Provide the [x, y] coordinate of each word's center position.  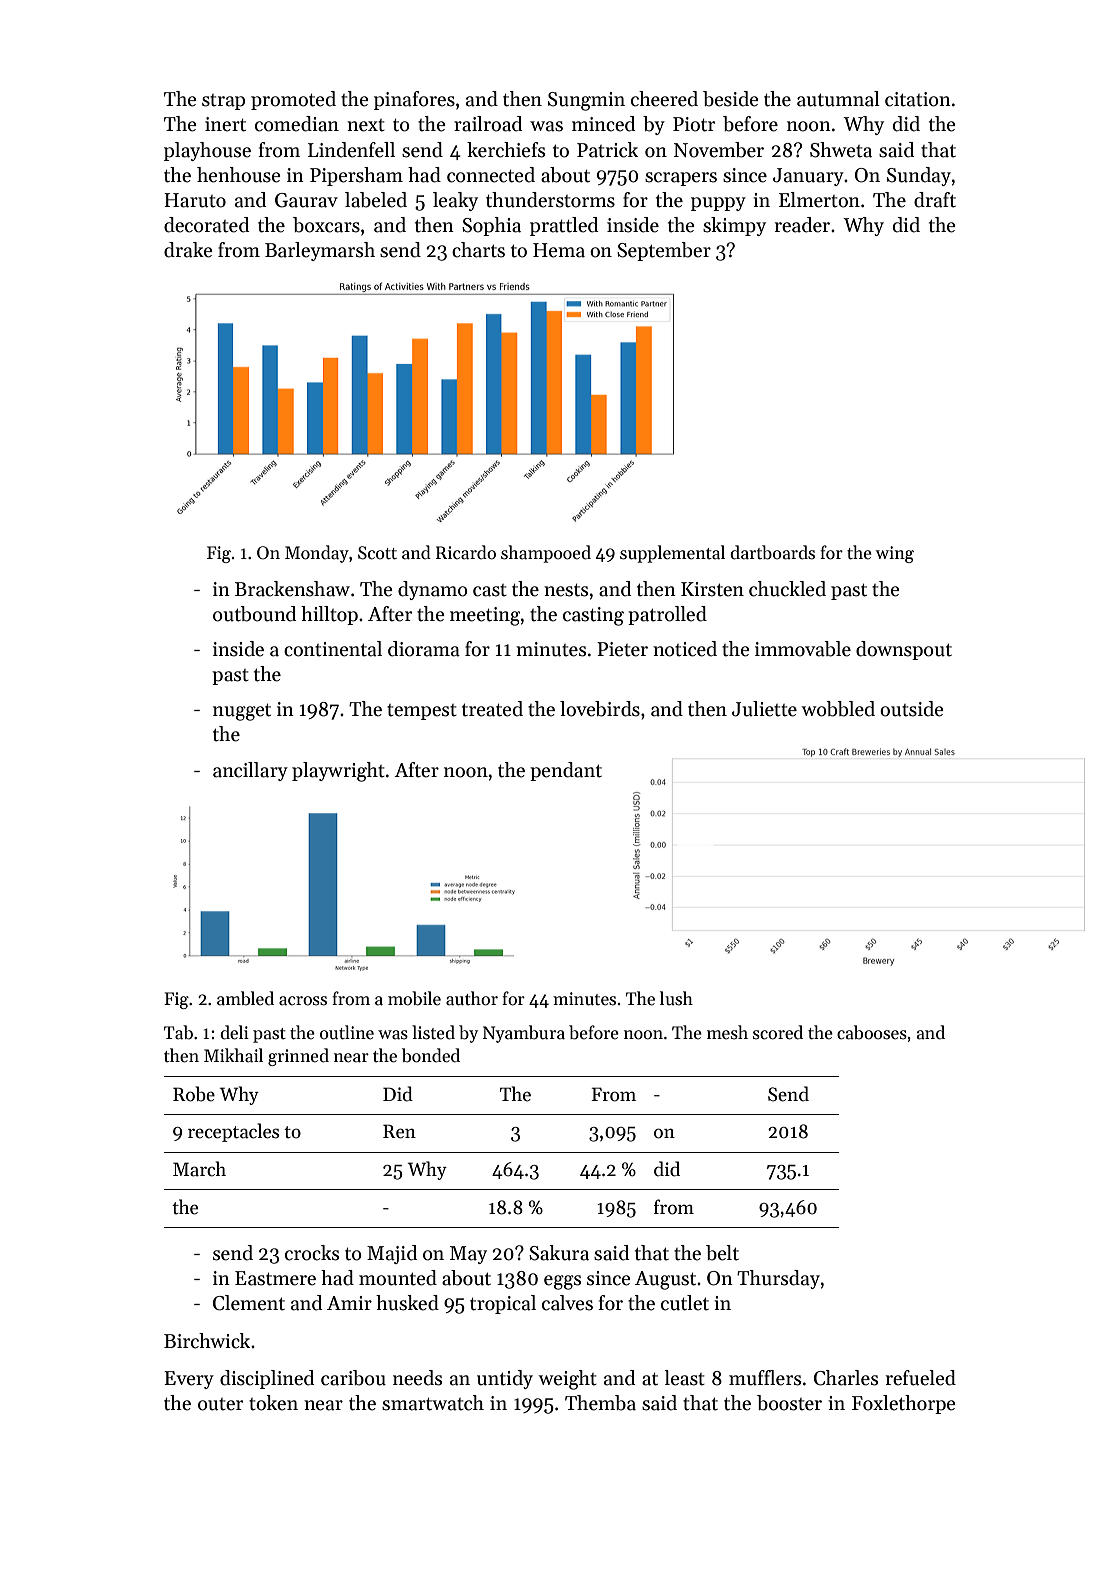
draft [935, 200]
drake [188, 250]
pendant [566, 771]
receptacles [233, 1132]
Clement [249, 1303]
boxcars [326, 225]
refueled [921, 1378]
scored [778, 1032]
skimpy [734, 226]
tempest [422, 712]
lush [676, 998]
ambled [245, 998]
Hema [559, 250]
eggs [562, 1282]
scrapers [681, 179]
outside [912, 709]
